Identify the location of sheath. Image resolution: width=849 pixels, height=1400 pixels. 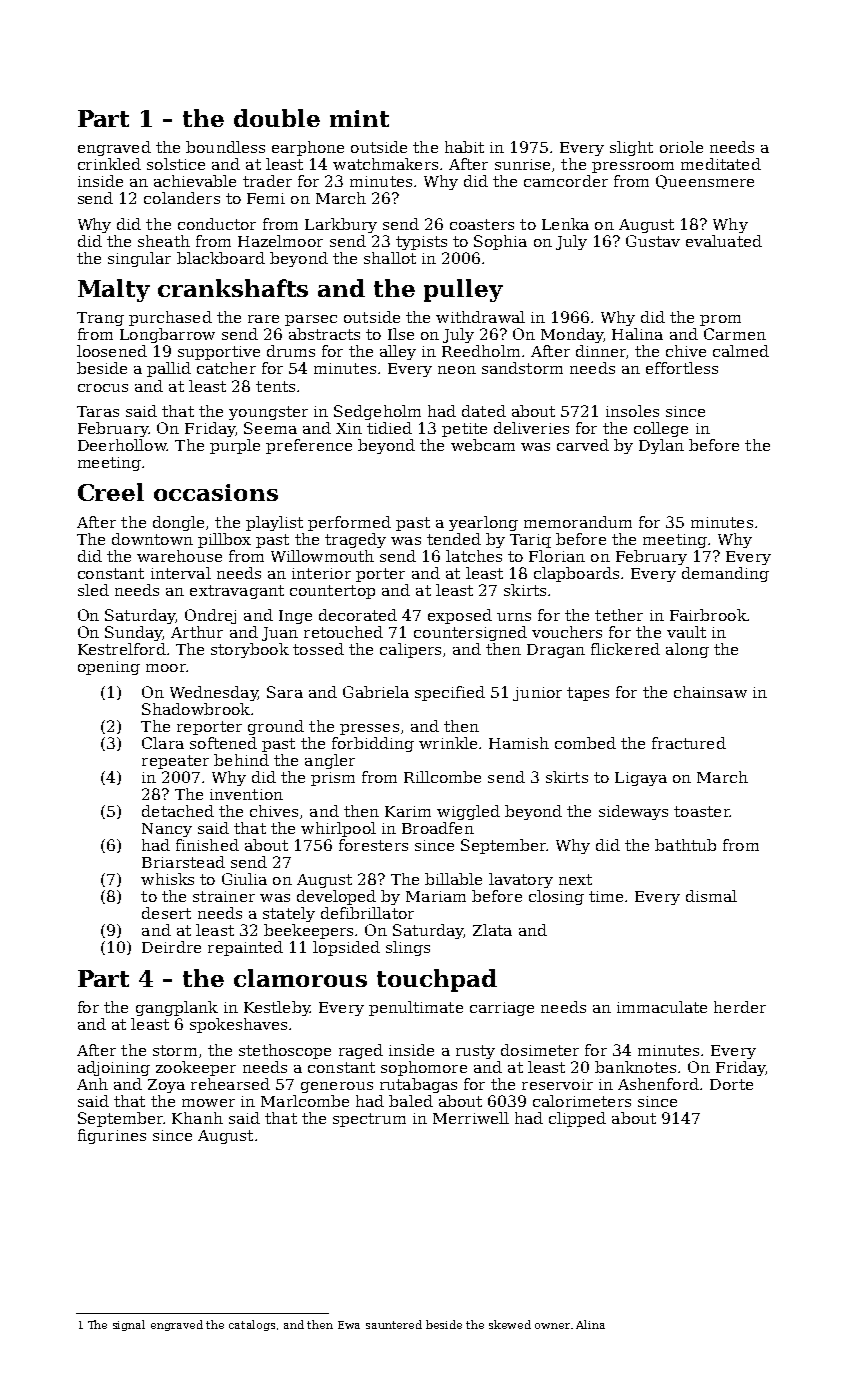
(164, 241).
